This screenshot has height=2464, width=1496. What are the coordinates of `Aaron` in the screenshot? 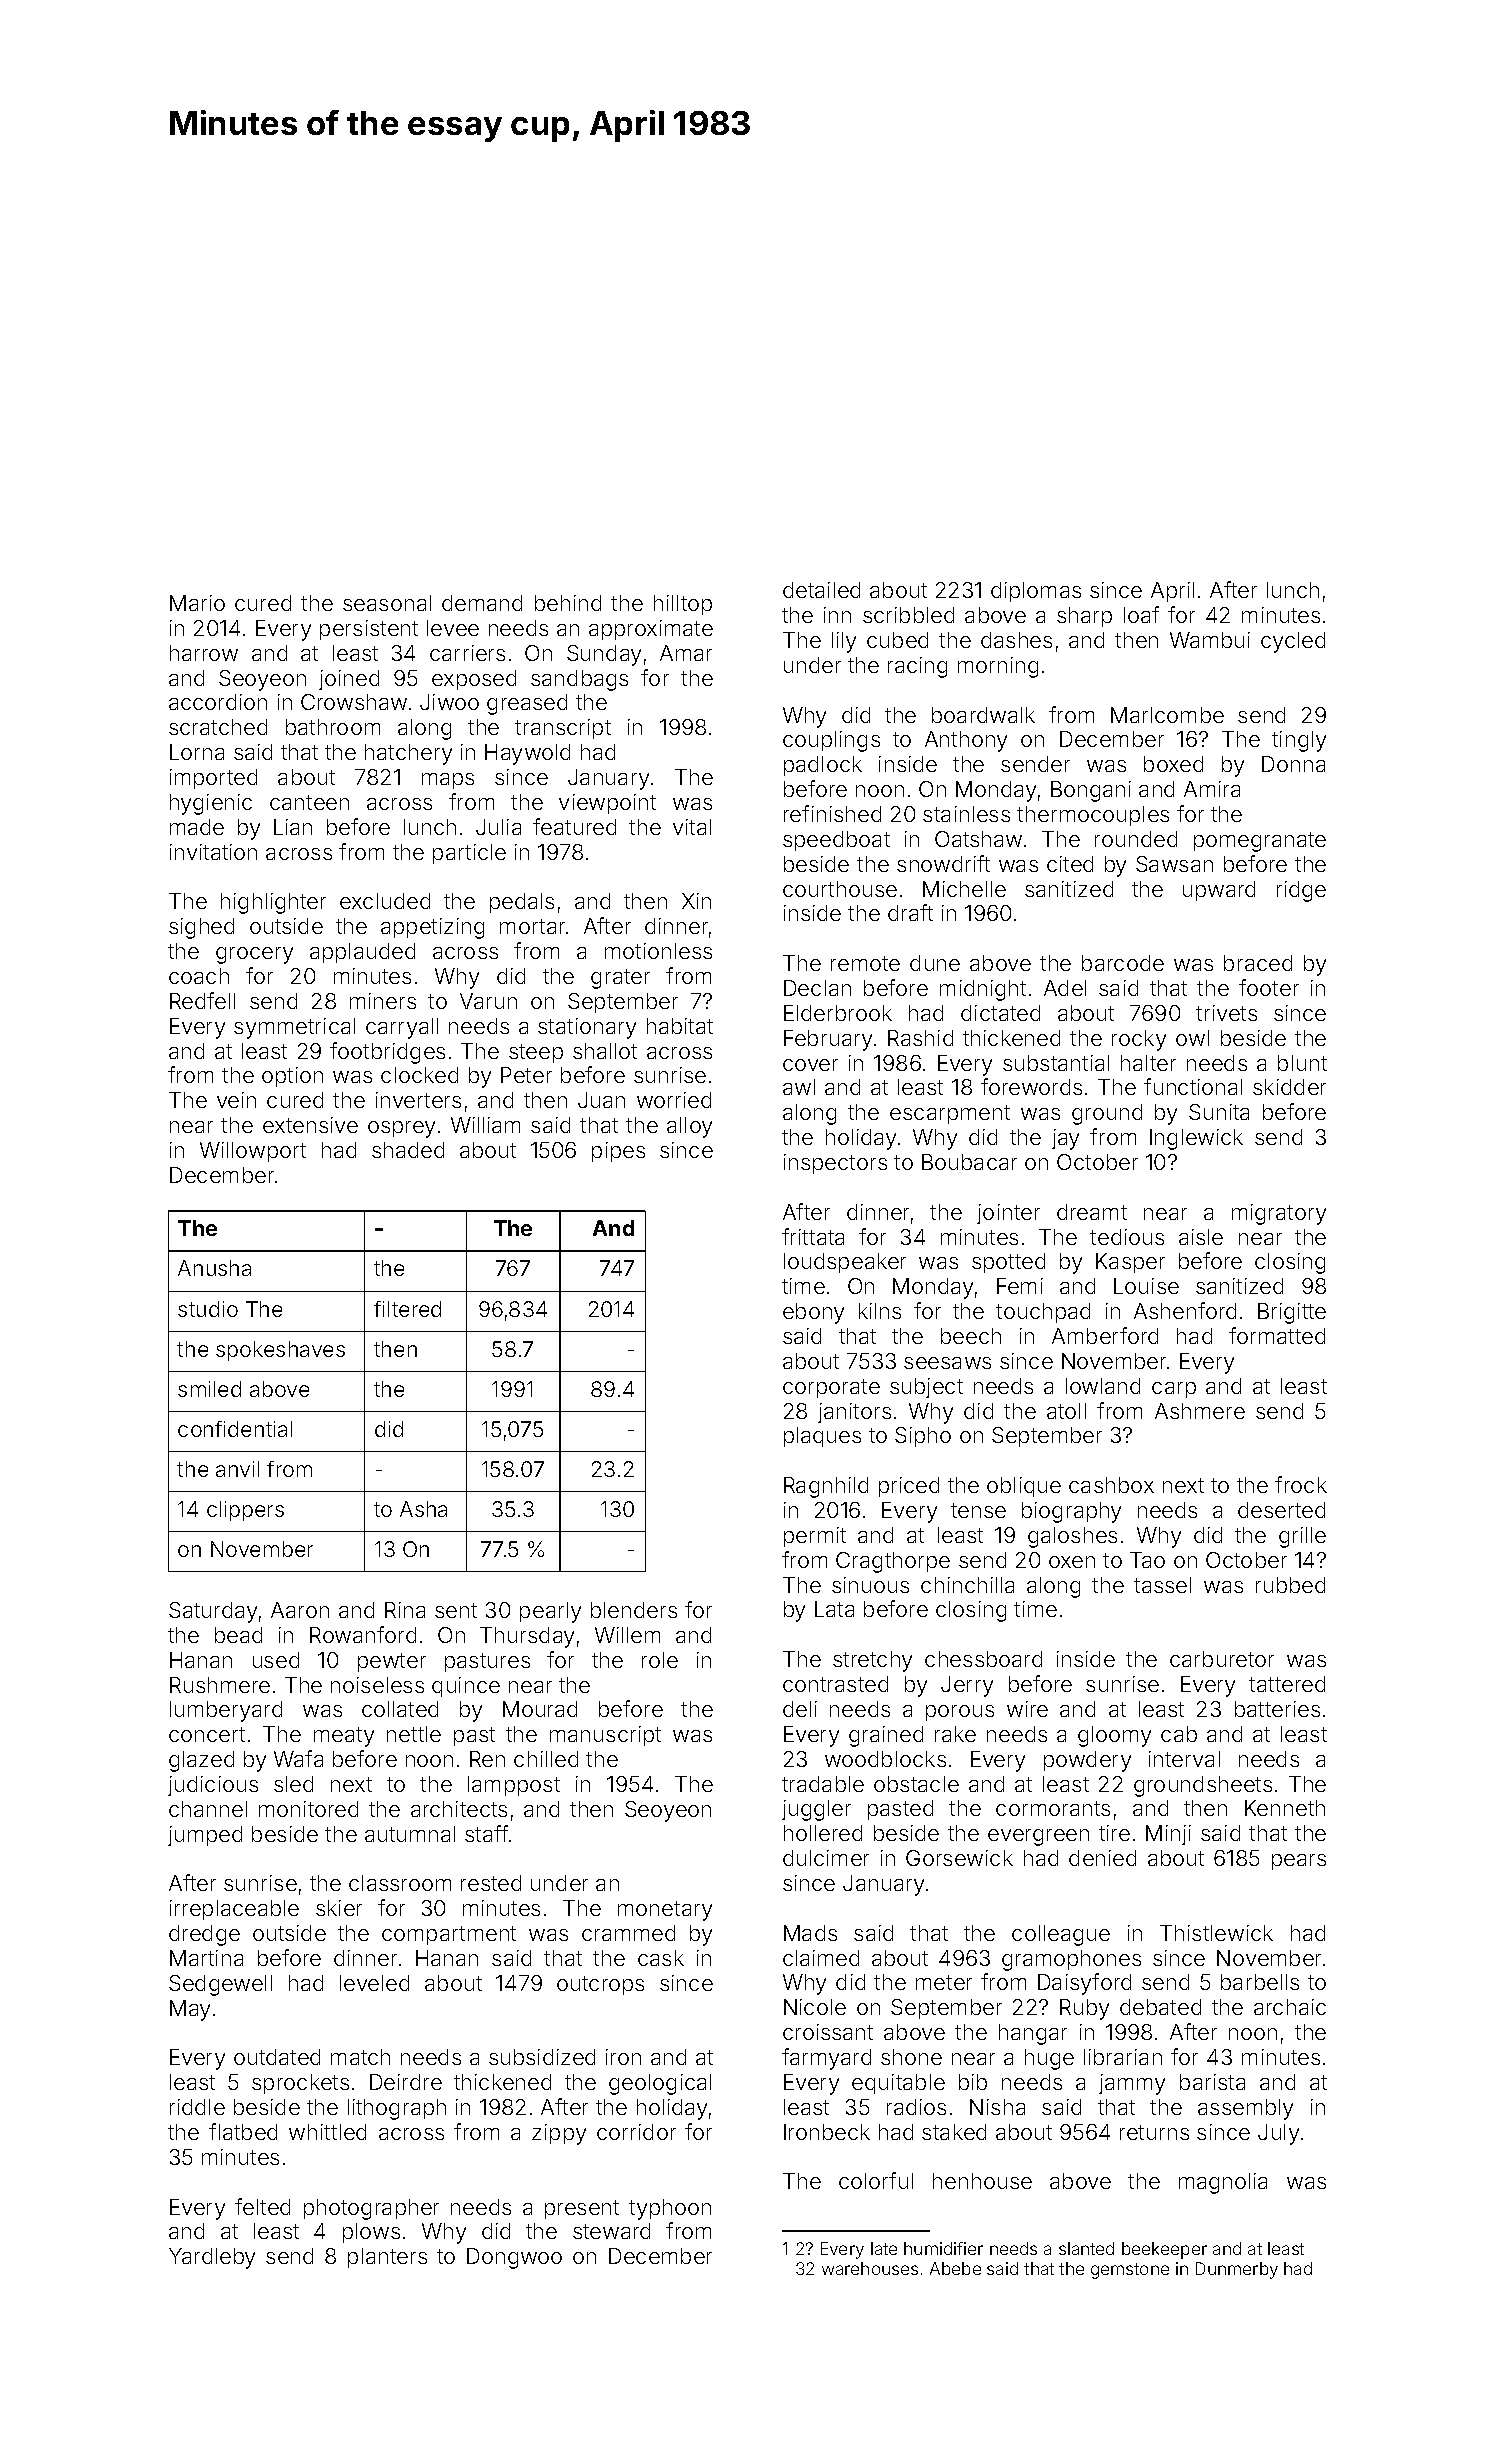 It's located at (300, 1610).
